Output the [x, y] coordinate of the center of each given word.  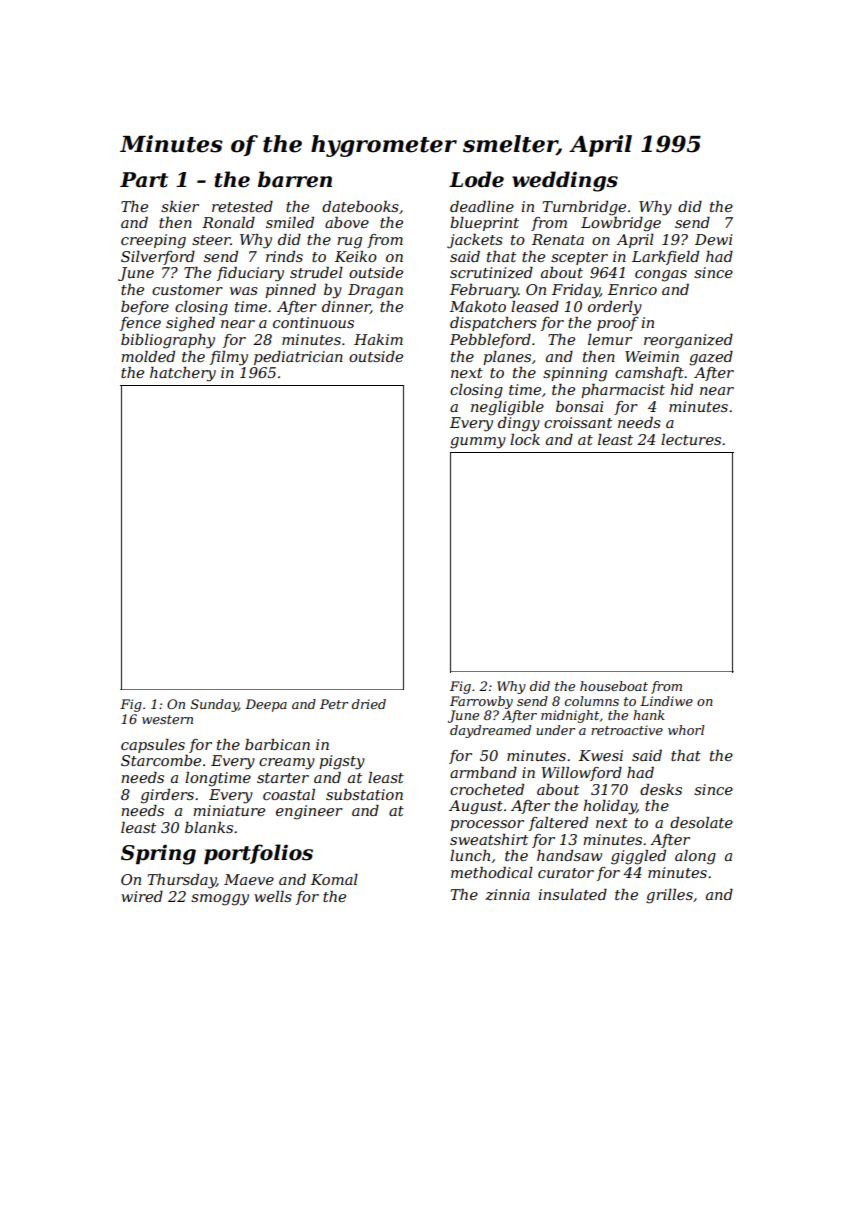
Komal [334, 879]
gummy [478, 443]
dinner [346, 307]
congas [661, 276]
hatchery [183, 374]
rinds [284, 256]
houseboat [614, 686]
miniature [229, 810]
